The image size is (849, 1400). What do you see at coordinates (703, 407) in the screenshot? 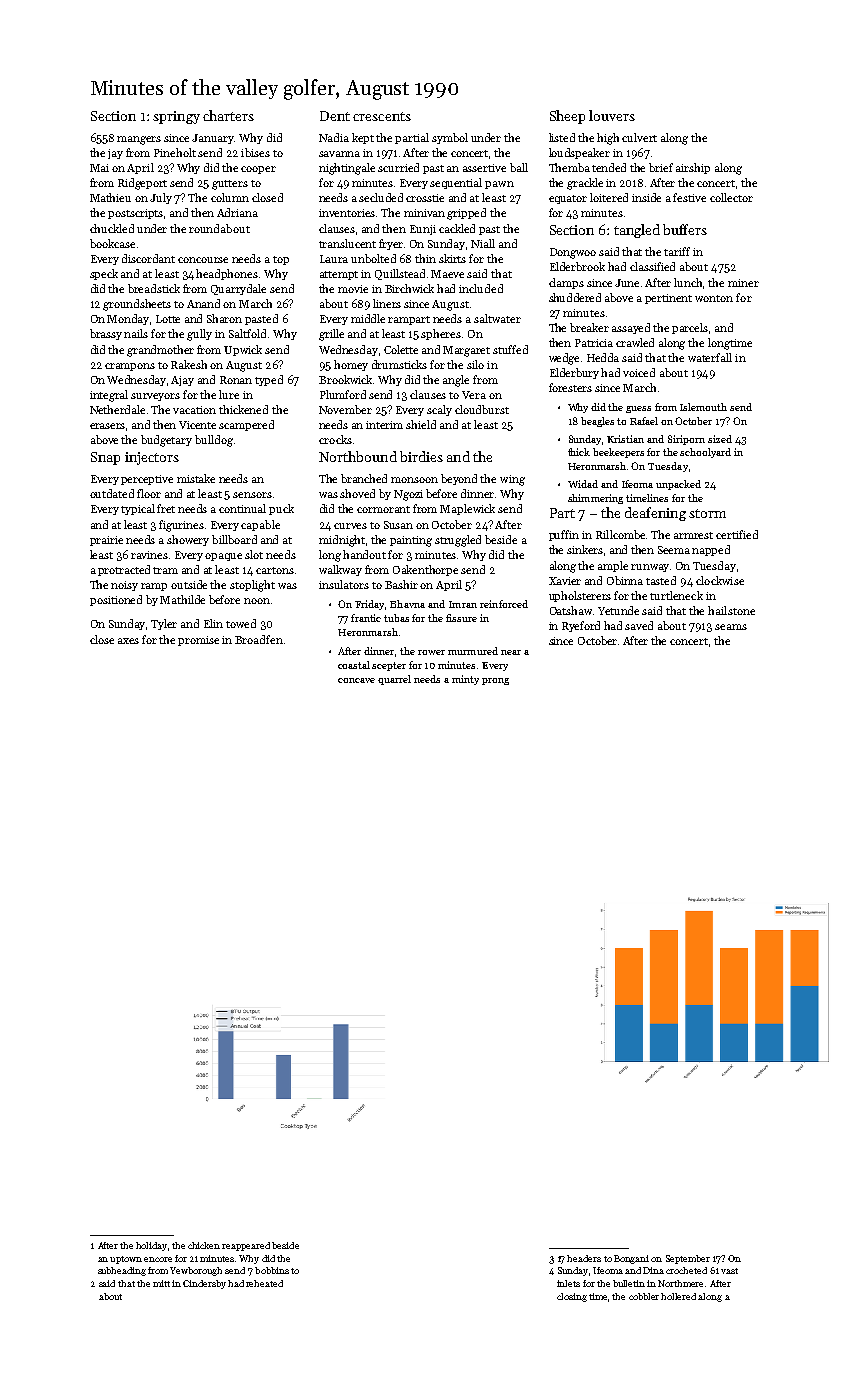
I see `Islemouth` at bounding box center [703, 407].
